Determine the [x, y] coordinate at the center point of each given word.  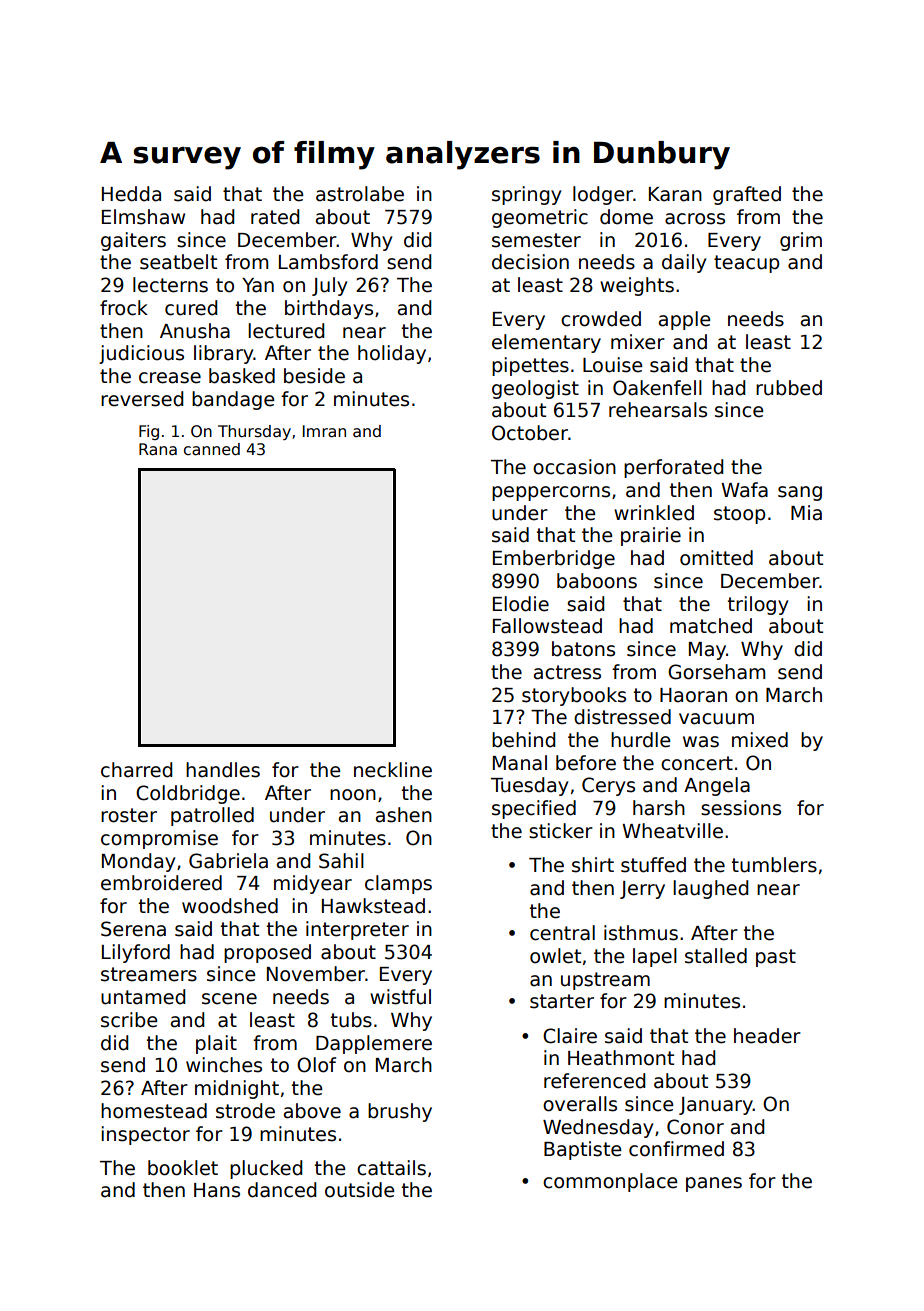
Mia [806, 513]
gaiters [133, 241]
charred [136, 770]
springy [526, 195]
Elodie [521, 604]
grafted [747, 195]
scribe [129, 1020]
